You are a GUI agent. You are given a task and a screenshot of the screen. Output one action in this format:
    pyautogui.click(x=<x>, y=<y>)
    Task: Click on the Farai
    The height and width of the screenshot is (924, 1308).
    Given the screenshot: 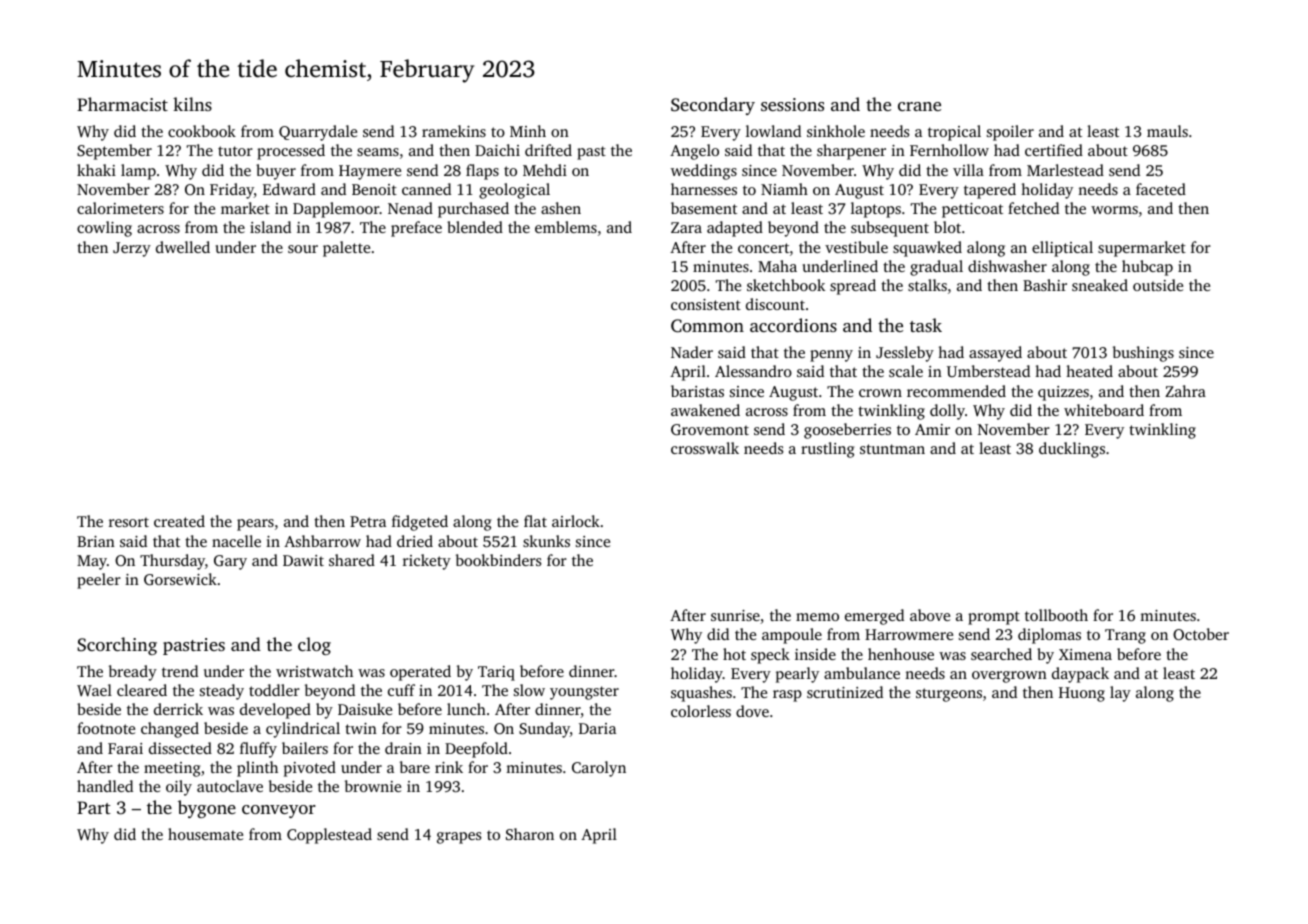 What is the action you would take?
    pyautogui.click(x=125, y=748)
